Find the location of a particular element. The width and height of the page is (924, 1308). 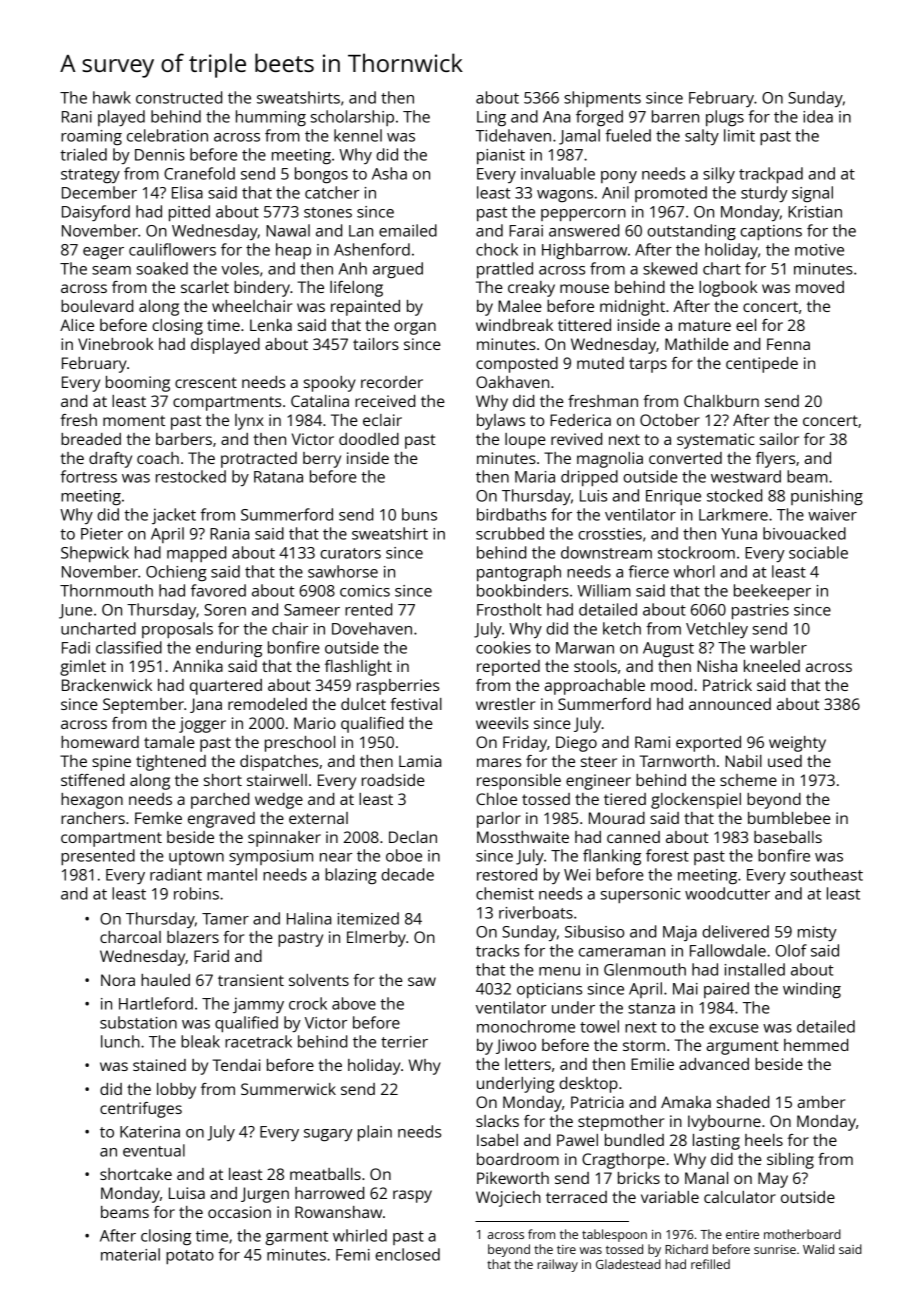

woodcutter is located at coordinates (727, 893).
